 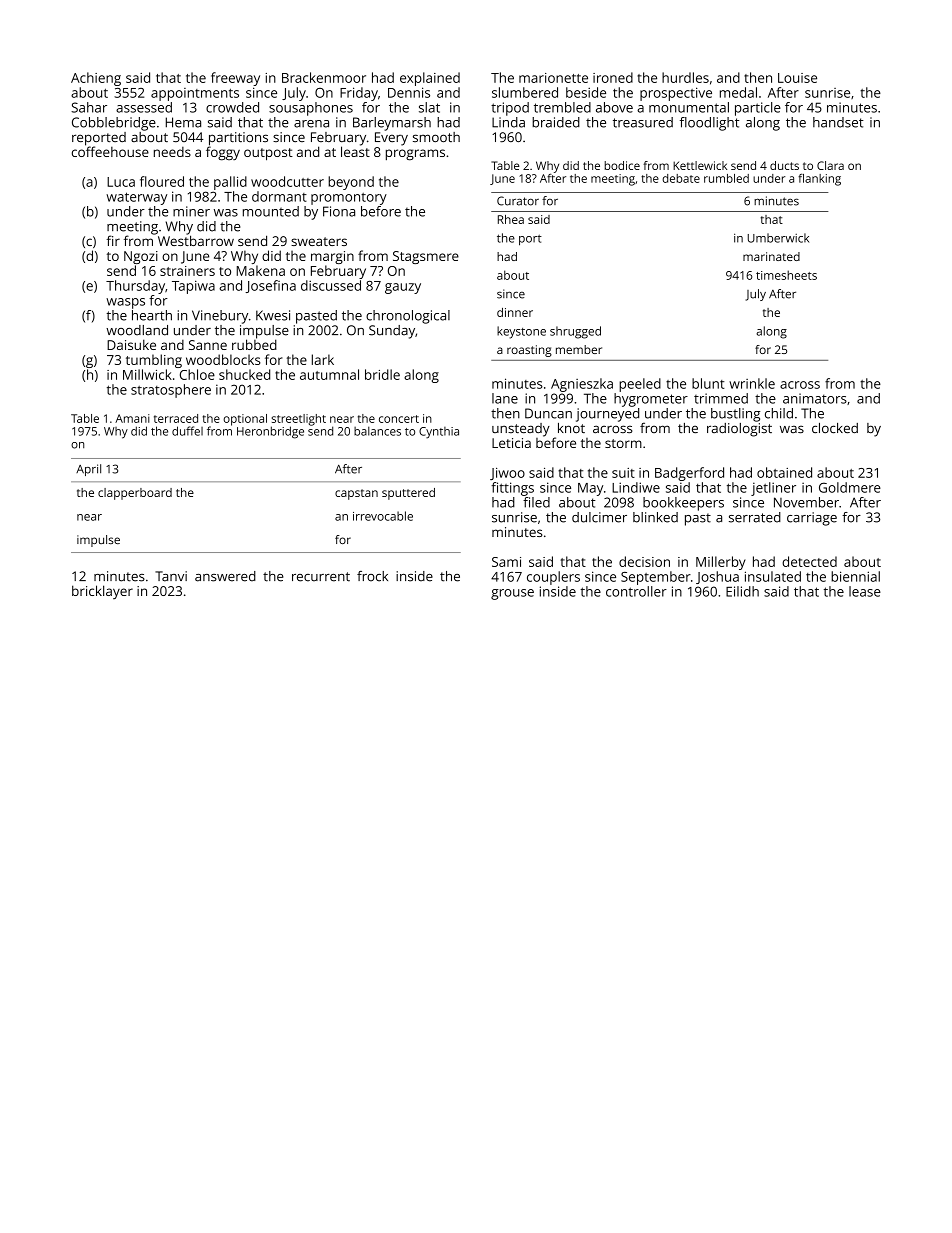 I want to click on controller, so click(x=636, y=591).
